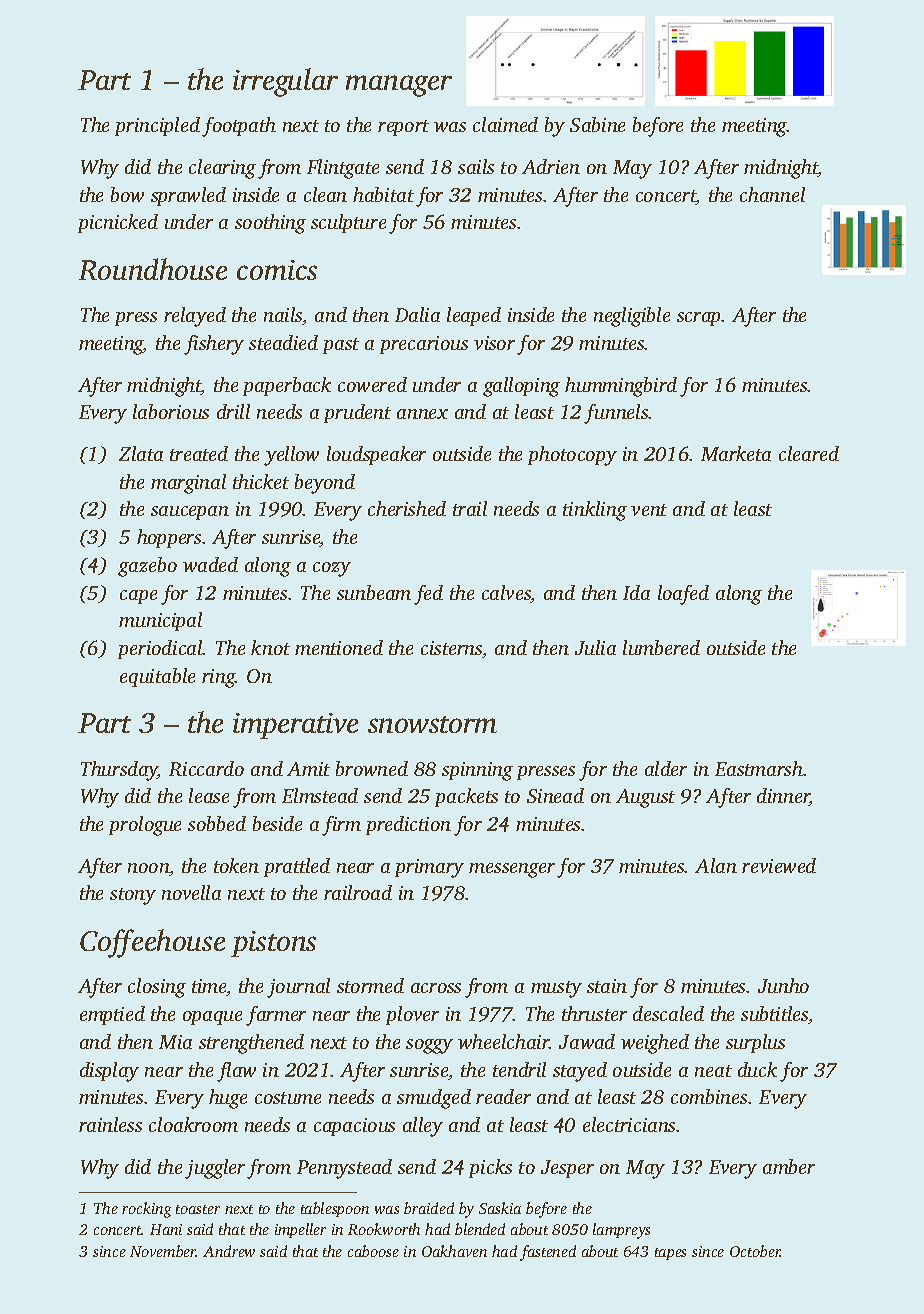  I want to click on irregular, so click(285, 82).
